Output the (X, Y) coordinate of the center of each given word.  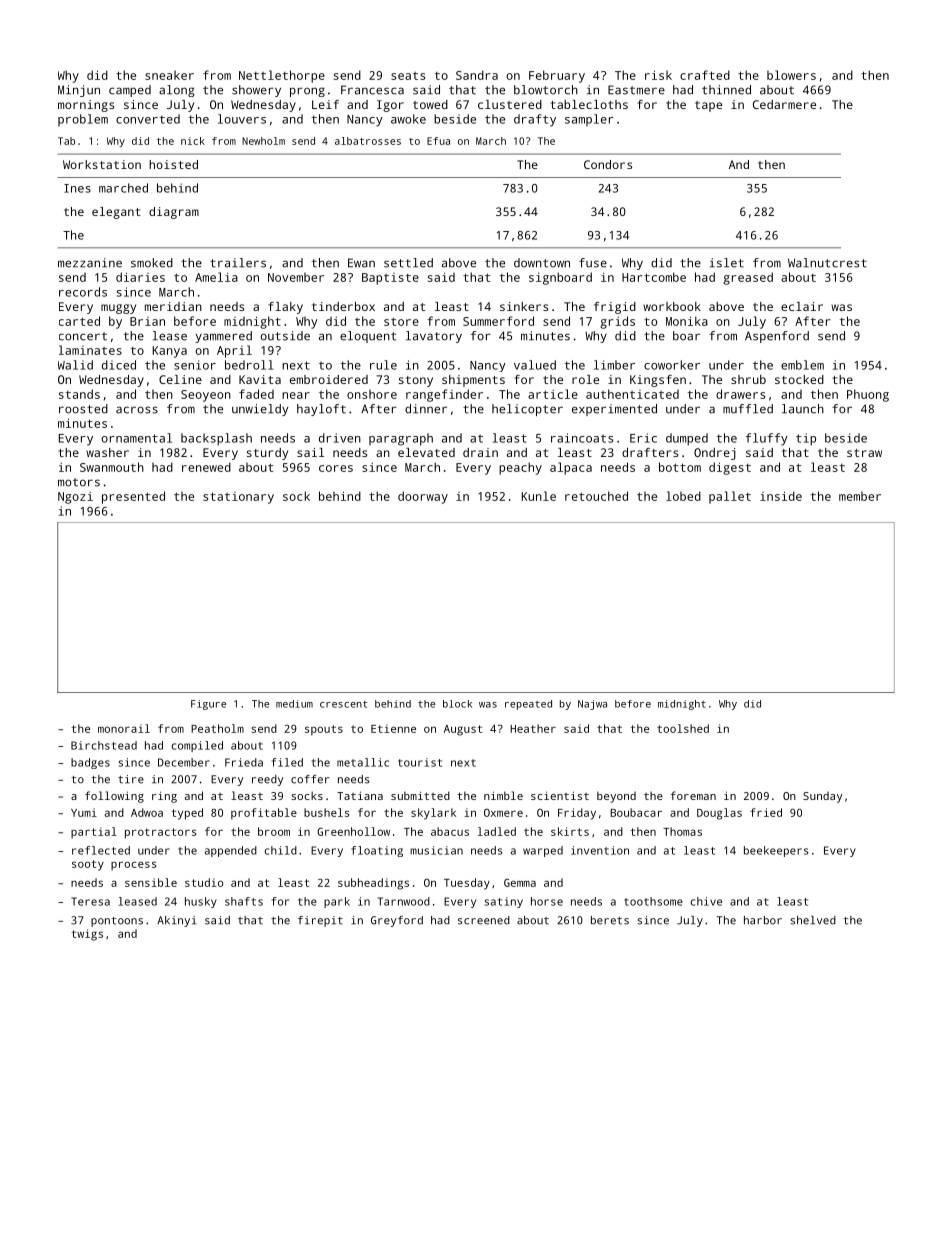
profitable (264, 814)
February (557, 76)
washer (107, 452)
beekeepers (776, 851)
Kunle (538, 496)
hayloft (321, 410)
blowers (791, 75)
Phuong (868, 395)
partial (94, 833)
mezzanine (90, 263)
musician (436, 850)
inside (781, 496)
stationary (238, 498)
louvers (242, 119)
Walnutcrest (827, 263)
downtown (542, 263)
